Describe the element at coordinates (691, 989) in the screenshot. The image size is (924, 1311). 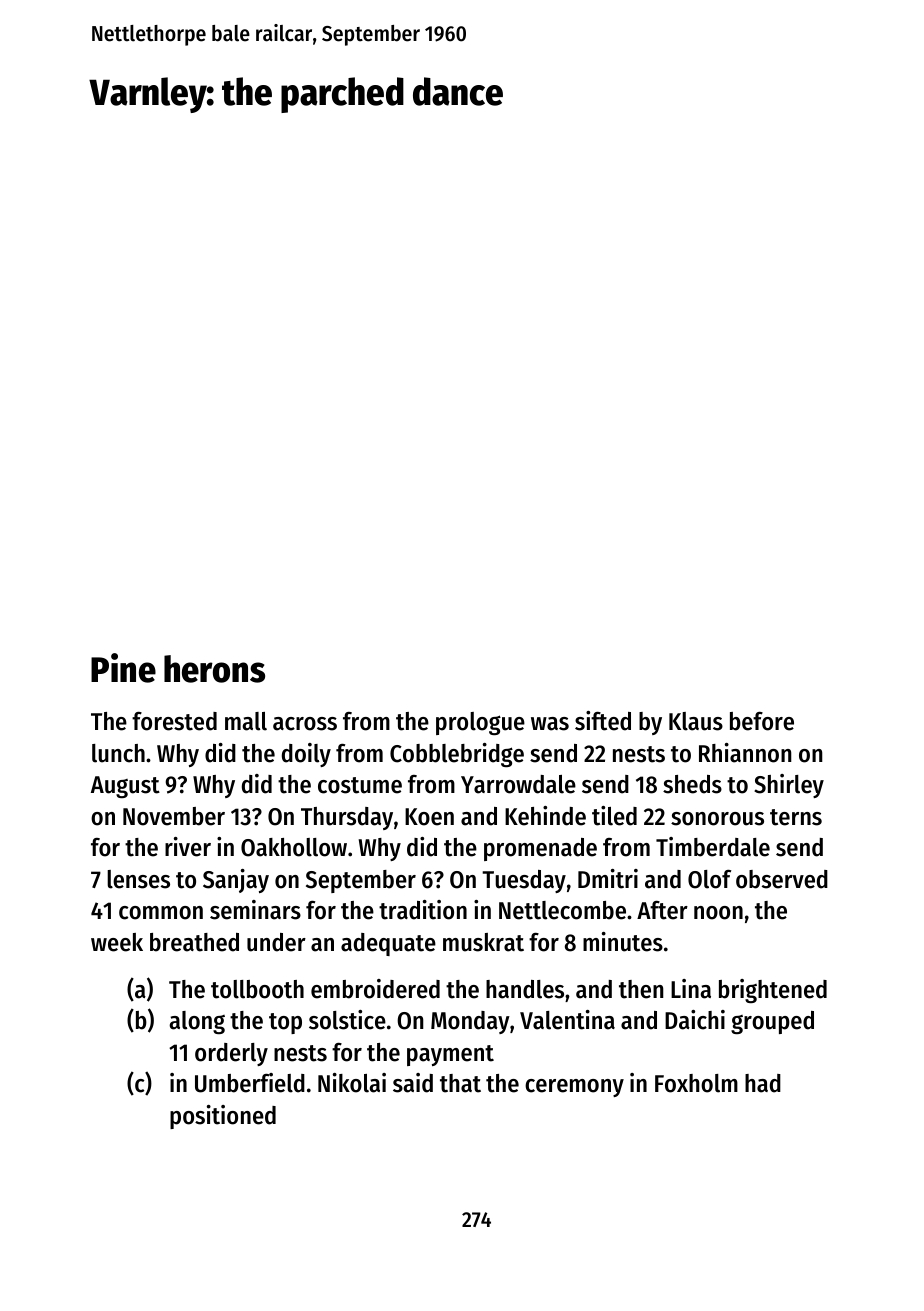
I see `Lina` at that location.
